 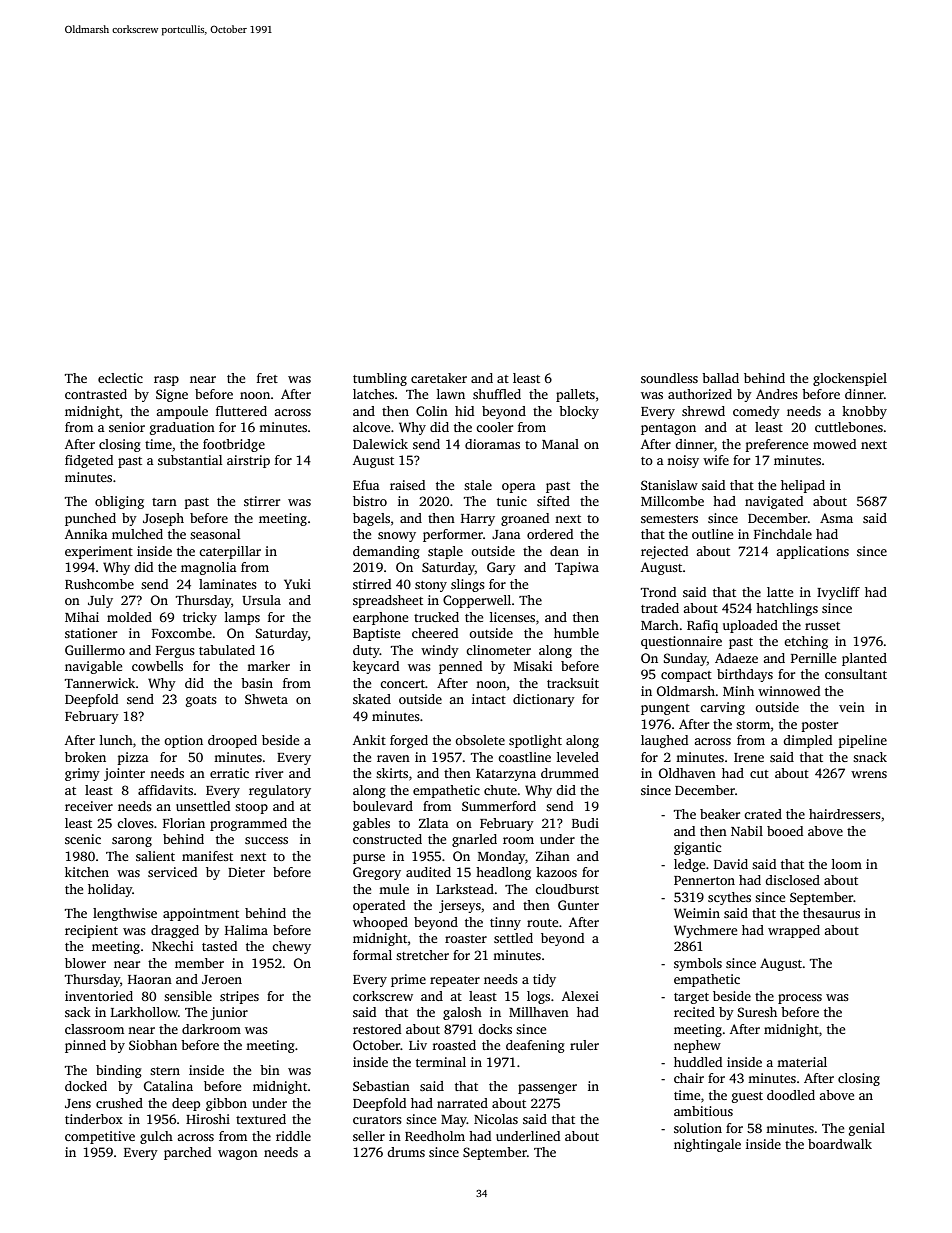 I want to click on tabulated, so click(x=227, y=650).
